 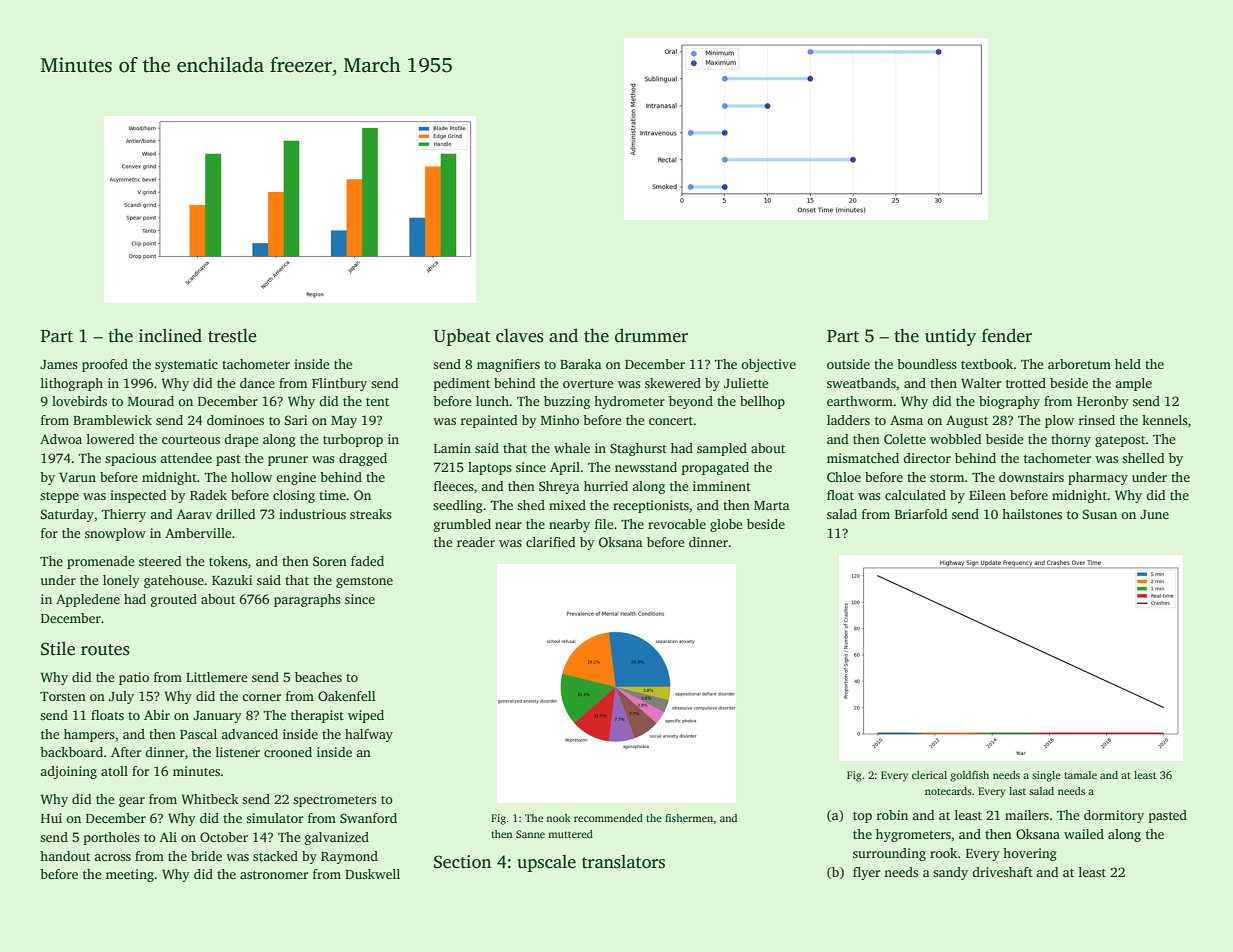 What do you see at coordinates (726, 525) in the screenshot?
I see `globe` at bounding box center [726, 525].
